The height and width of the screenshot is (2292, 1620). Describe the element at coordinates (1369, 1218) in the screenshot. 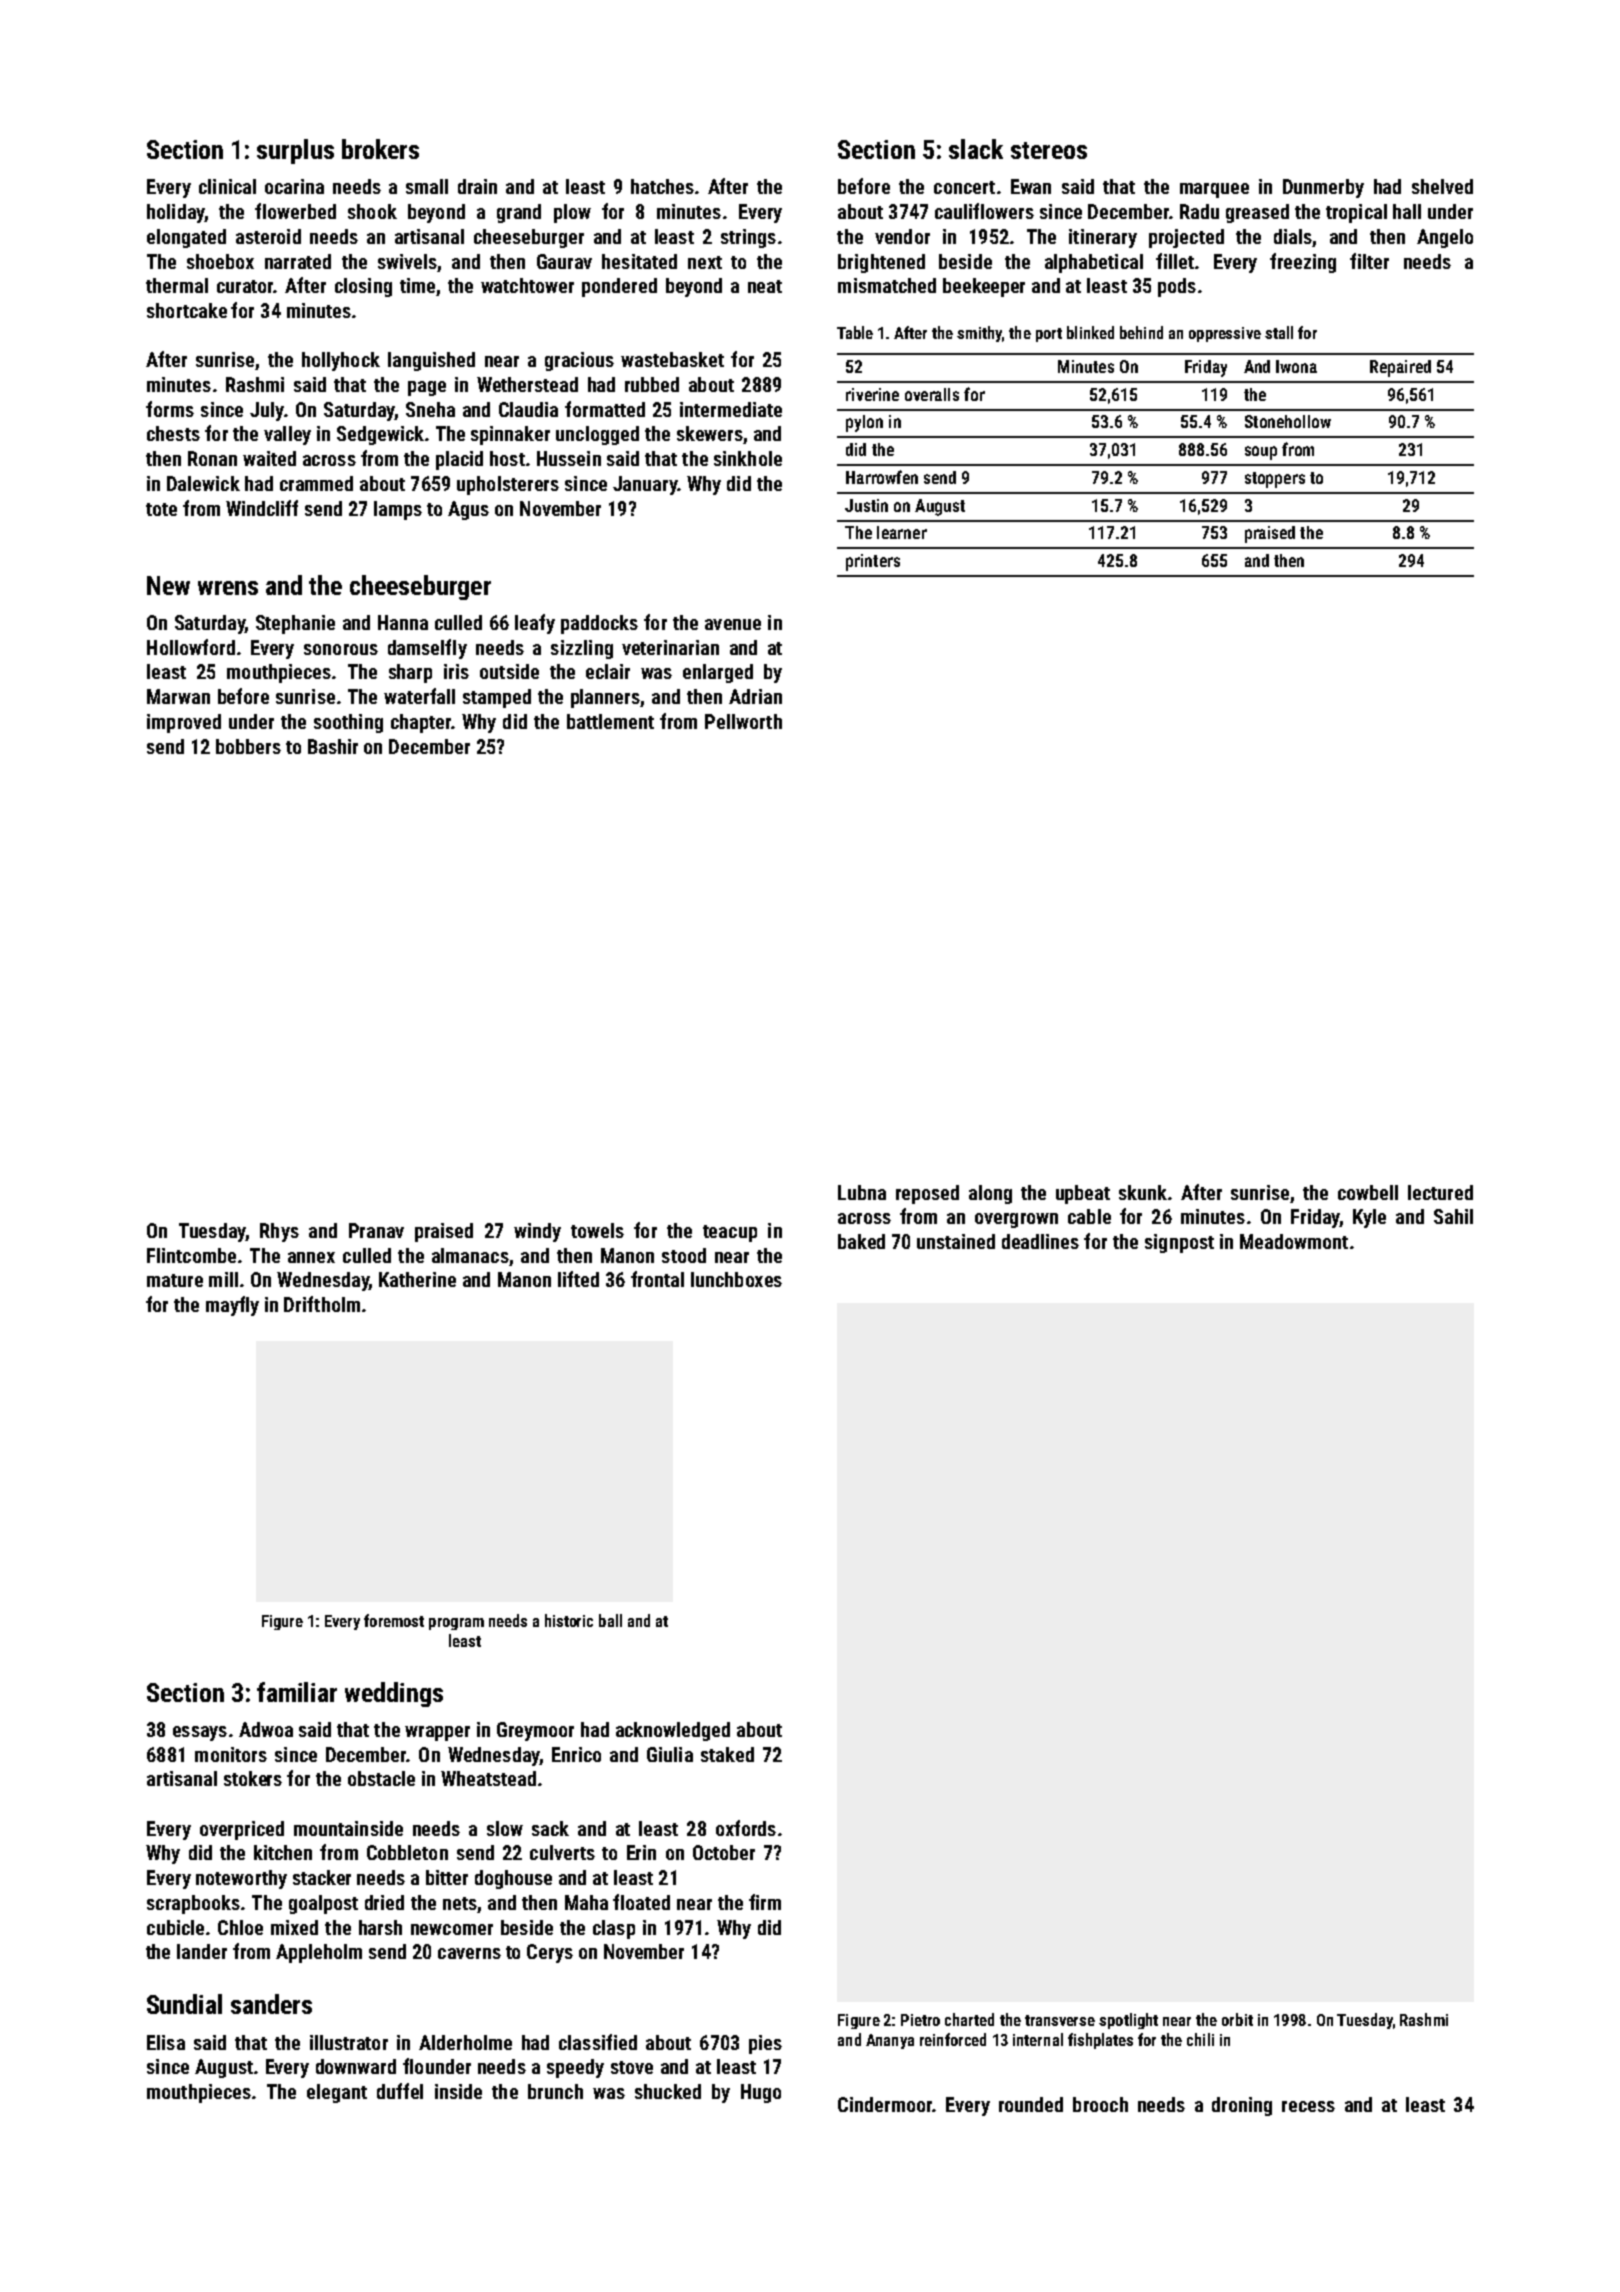

I see `Kyle` at that location.
